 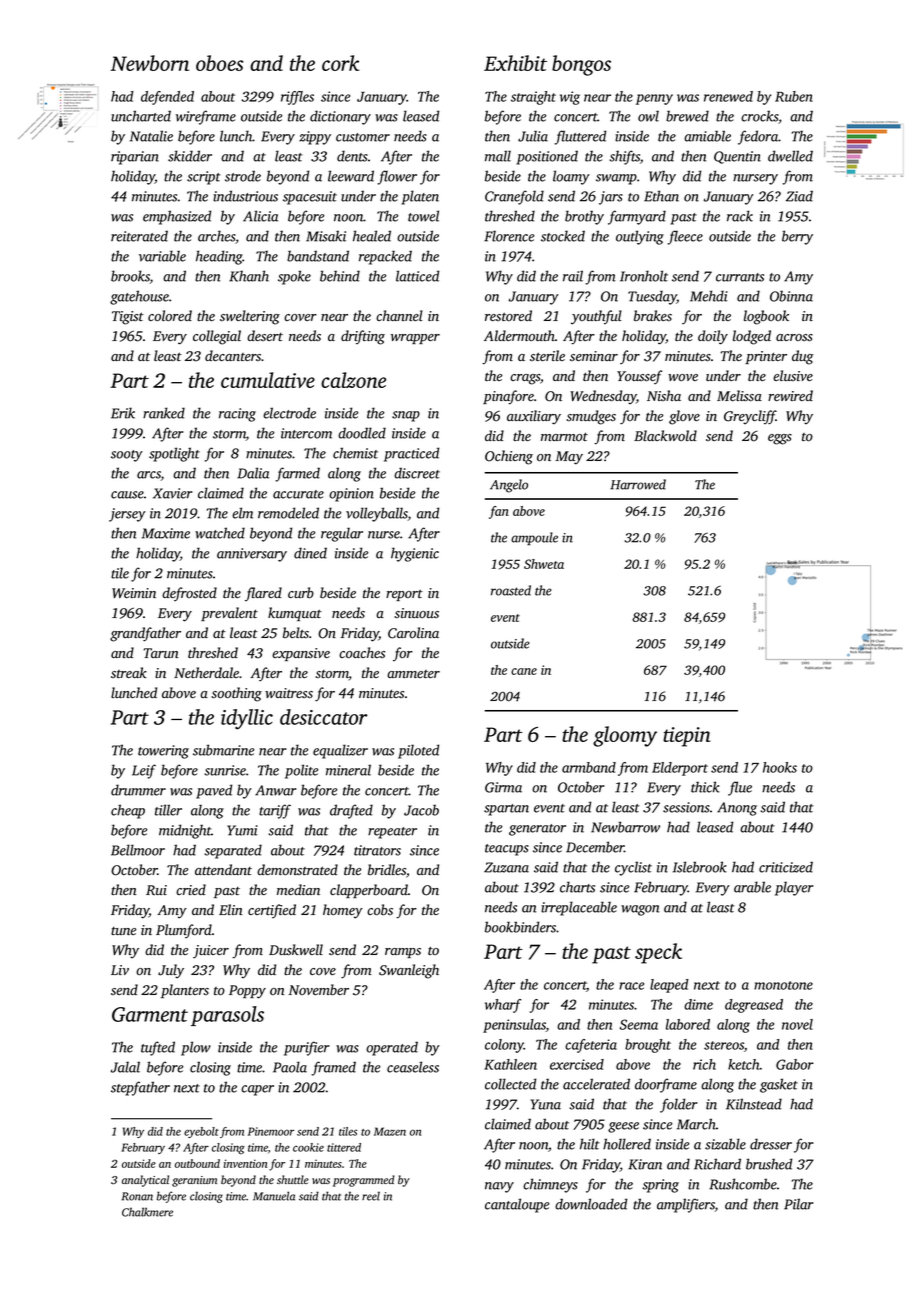 I want to click on marmot, so click(x=564, y=437).
